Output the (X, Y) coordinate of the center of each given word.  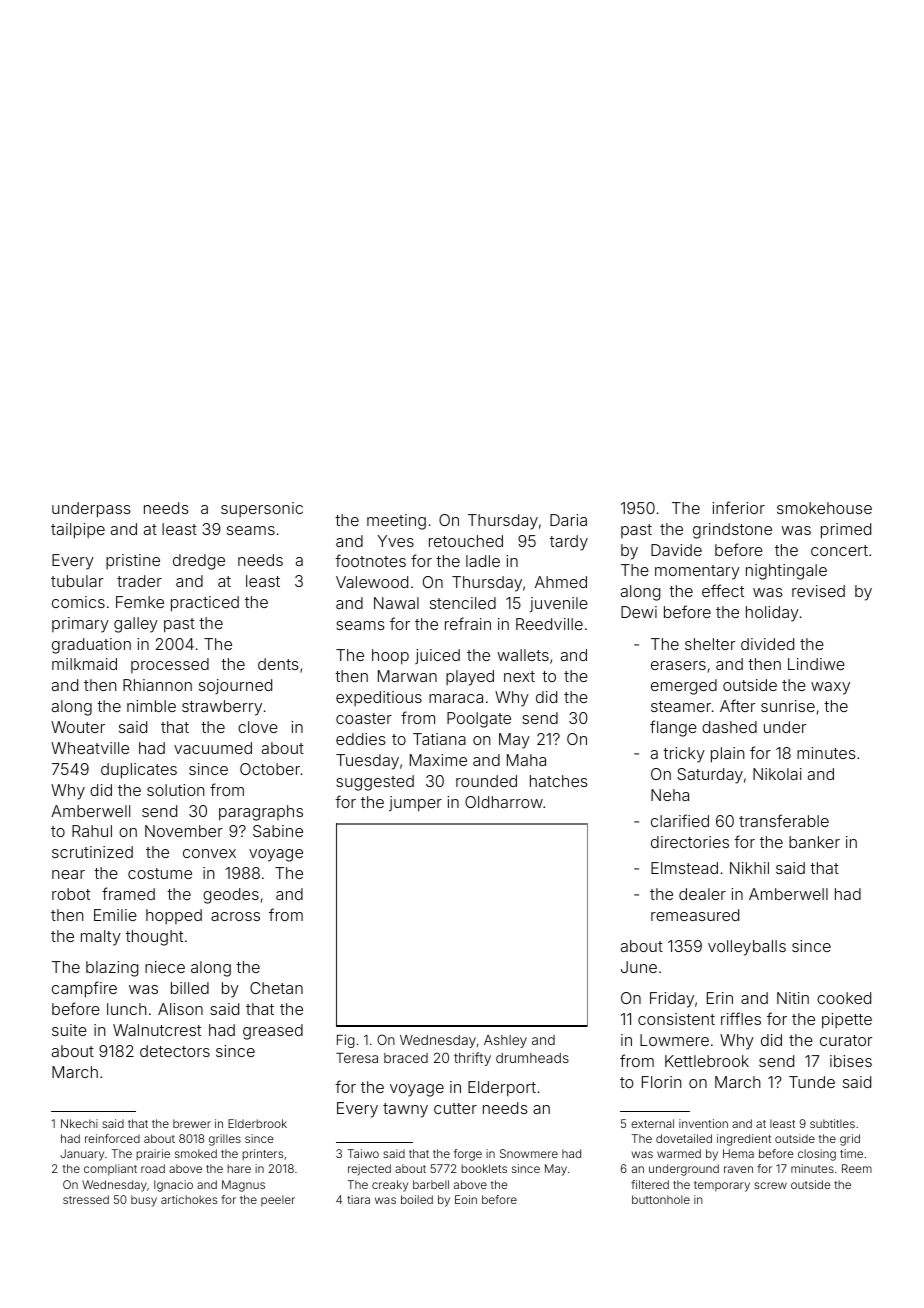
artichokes (189, 1199)
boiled (417, 1199)
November (184, 831)
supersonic (262, 509)
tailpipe (78, 531)
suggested (375, 783)
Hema (738, 1153)
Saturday (710, 776)
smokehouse (824, 508)
